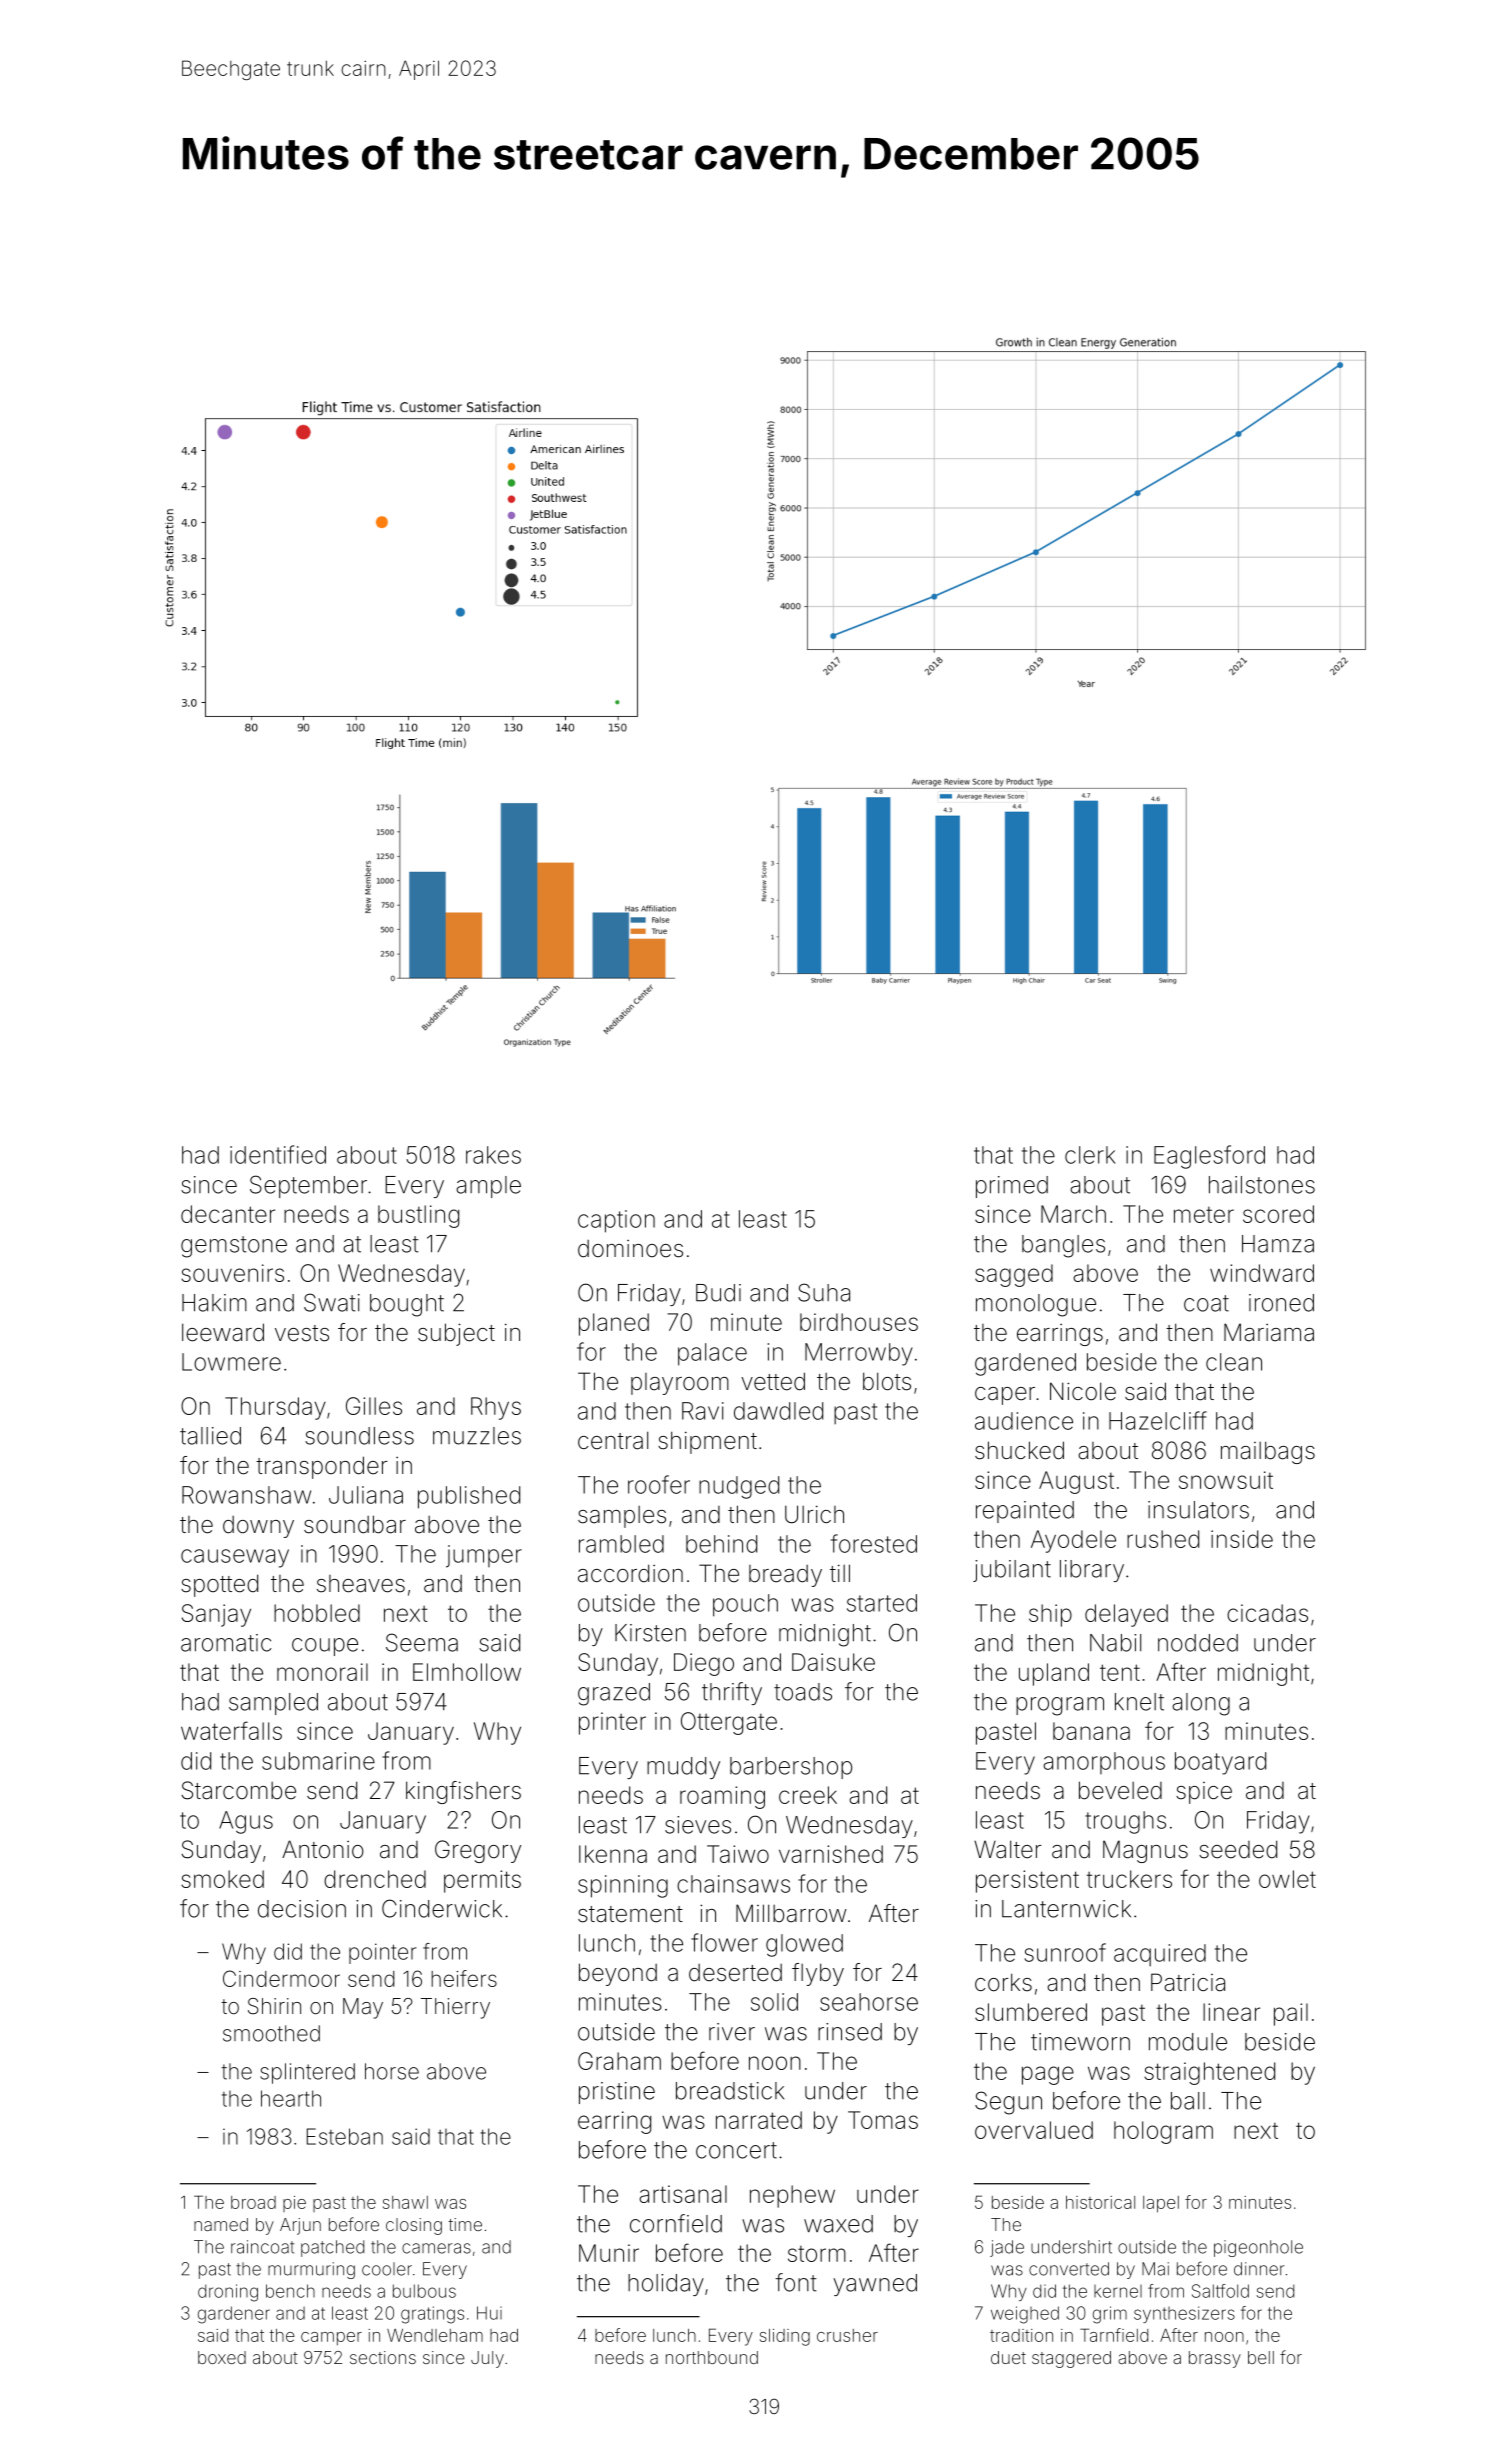 The width and height of the document is (1496, 2464). I want to click on pristine, so click(617, 2093).
